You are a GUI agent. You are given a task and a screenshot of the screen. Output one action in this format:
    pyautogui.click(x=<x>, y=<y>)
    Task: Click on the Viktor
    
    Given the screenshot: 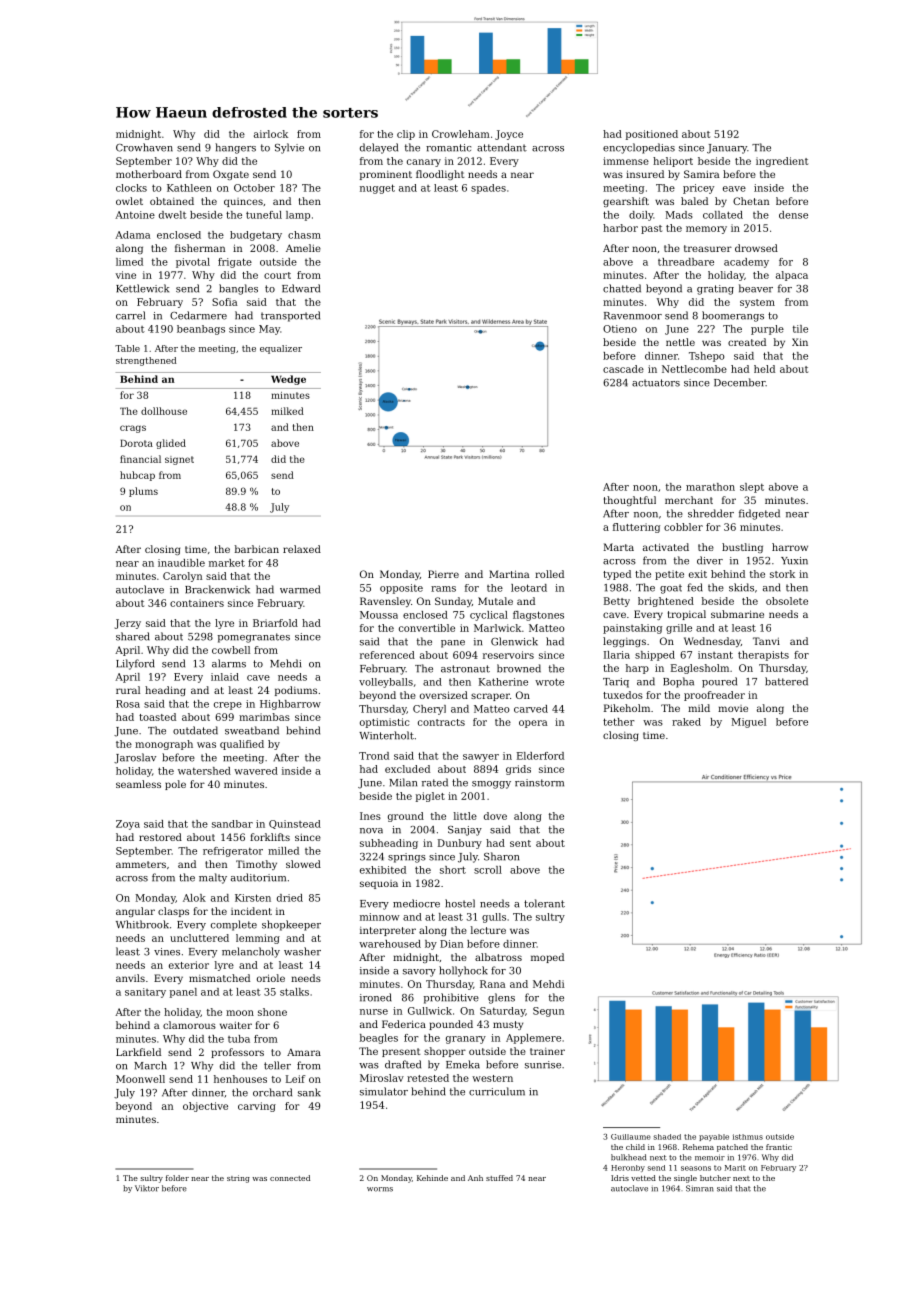 What is the action you would take?
    pyautogui.click(x=147, y=1188)
